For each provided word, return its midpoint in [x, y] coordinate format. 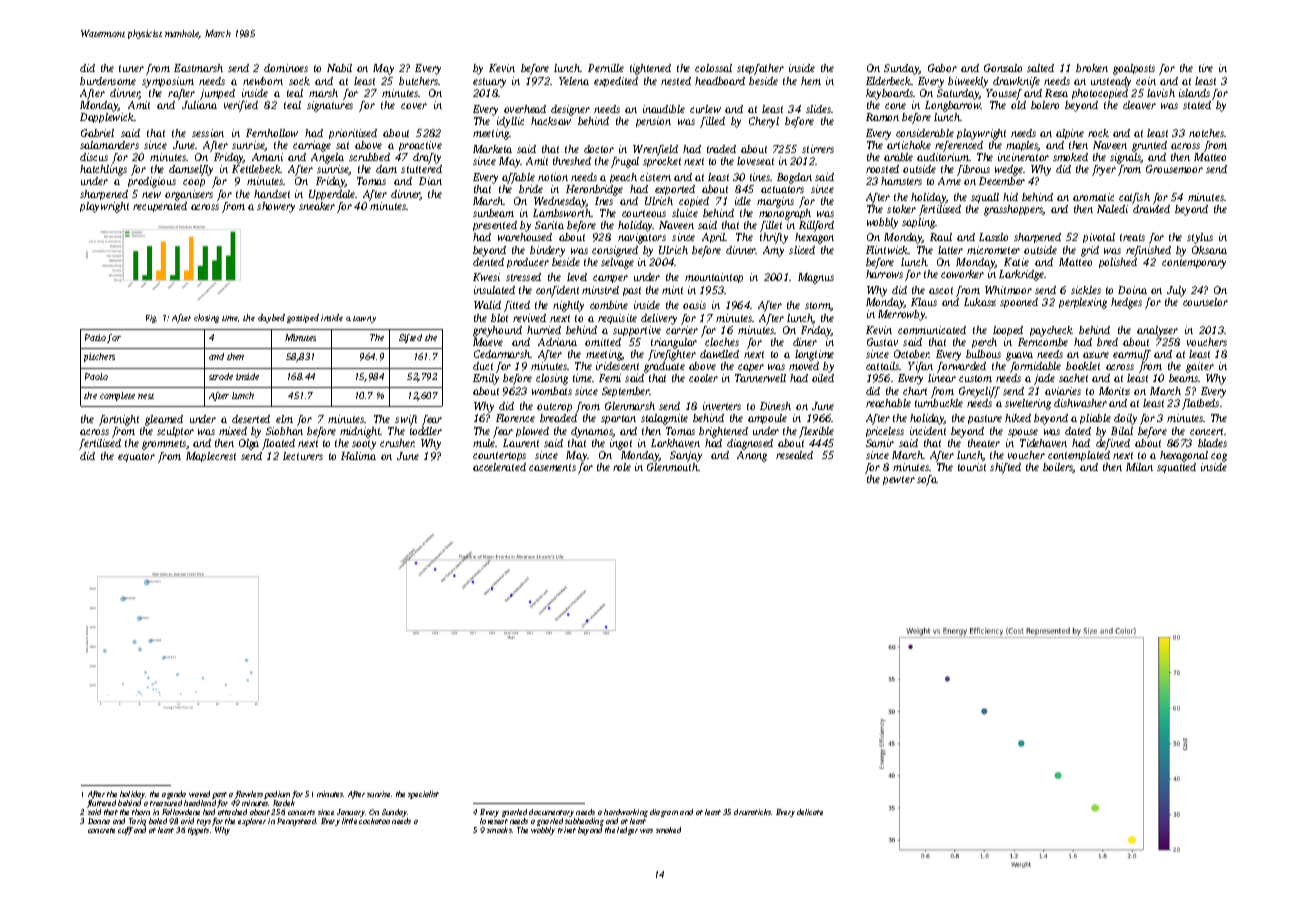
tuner [131, 68]
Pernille [606, 68]
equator [136, 457]
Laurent [521, 443]
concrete [101, 830]
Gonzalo [1003, 68]
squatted [1176, 468]
